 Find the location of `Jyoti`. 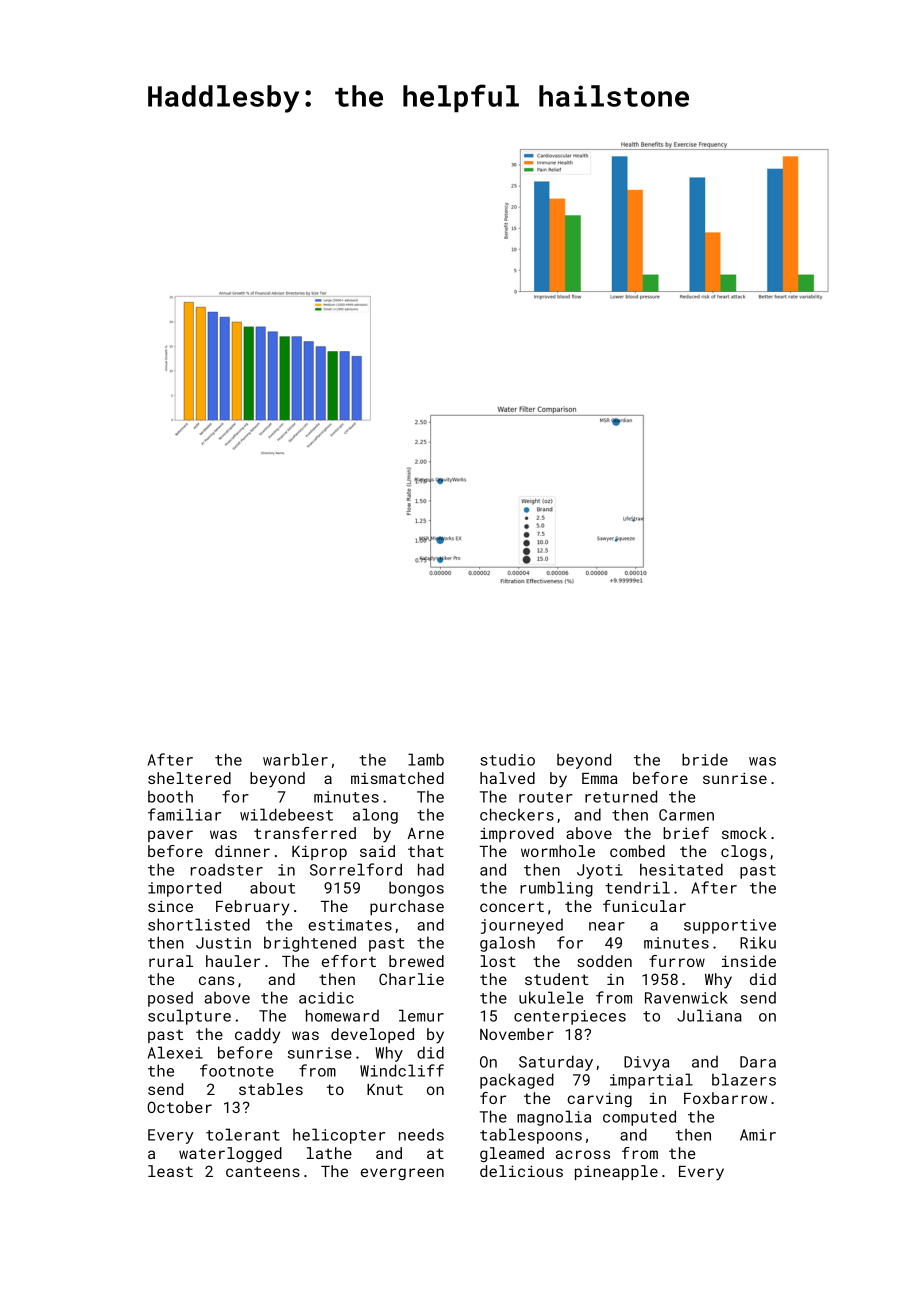

Jyoti is located at coordinates (600, 871).
